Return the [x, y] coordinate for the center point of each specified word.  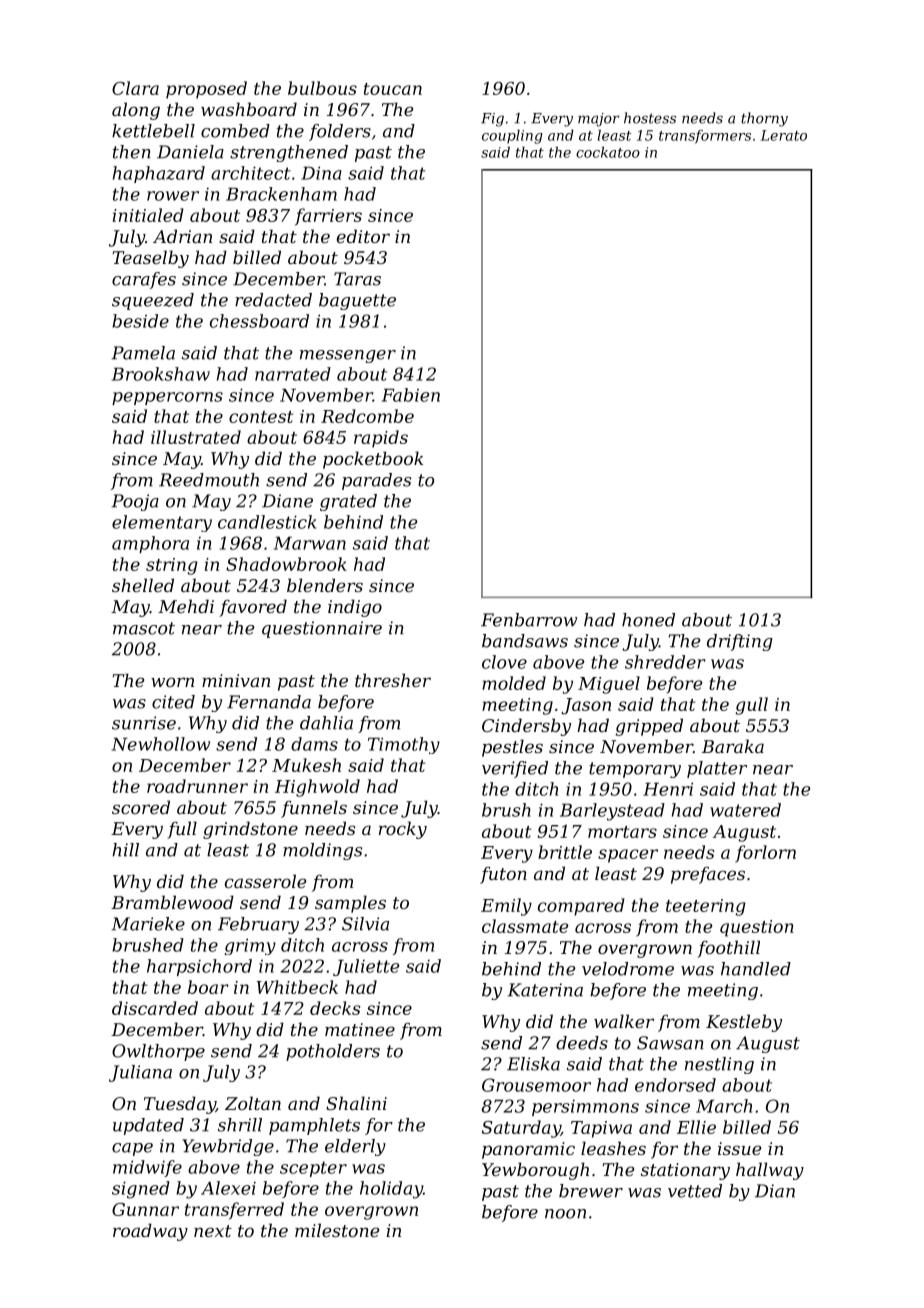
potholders [333, 1052]
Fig [492, 120]
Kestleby [744, 1023]
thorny [764, 119]
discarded [155, 1008]
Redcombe [367, 416]
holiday [391, 1190]
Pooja [135, 502]
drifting [740, 642]
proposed [206, 90]
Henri [668, 789]
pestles [512, 748]
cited [173, 702]
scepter [313, 1169]
